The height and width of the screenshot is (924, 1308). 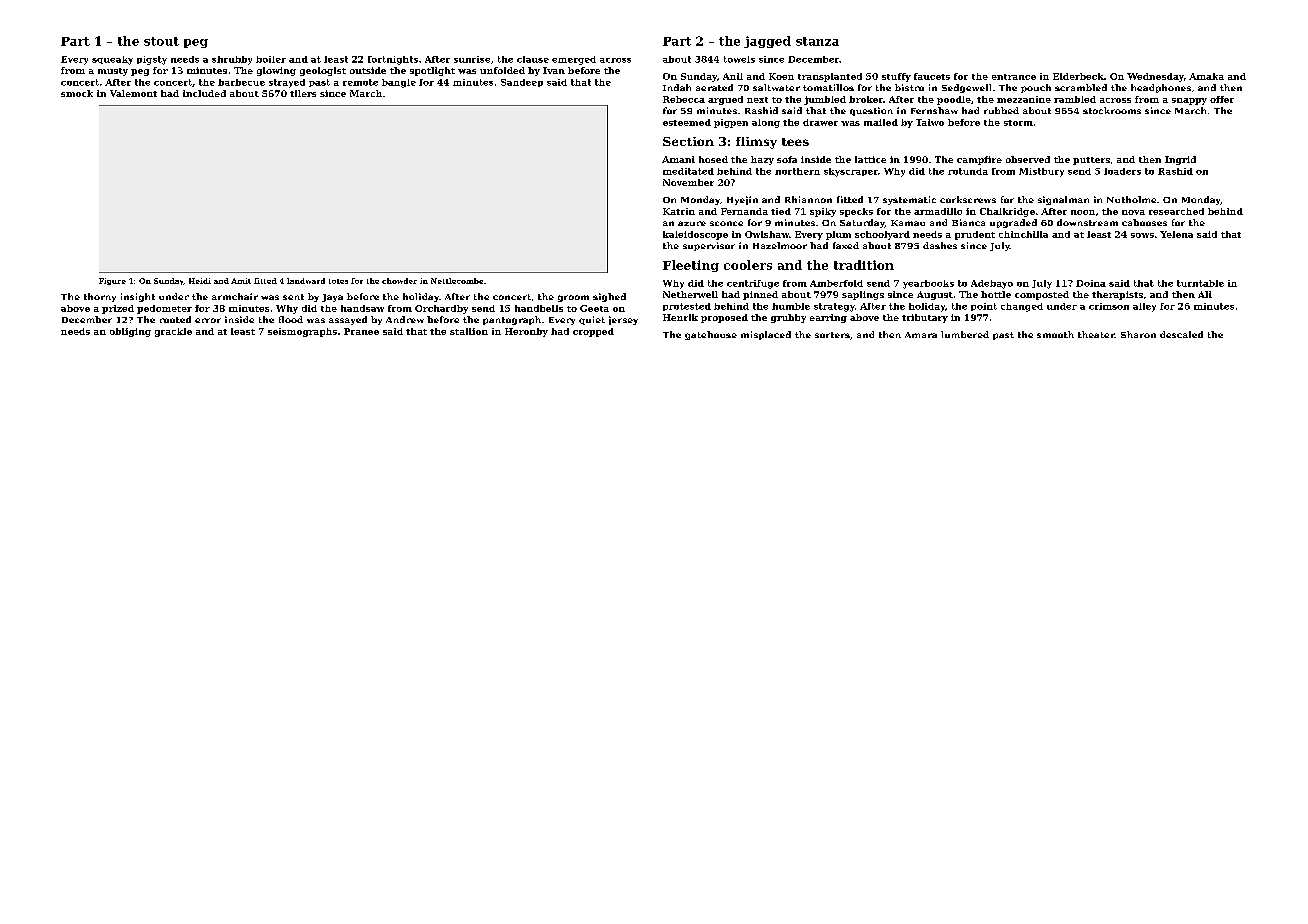 I want to click on rotunda, so click(x=968, y=171).
